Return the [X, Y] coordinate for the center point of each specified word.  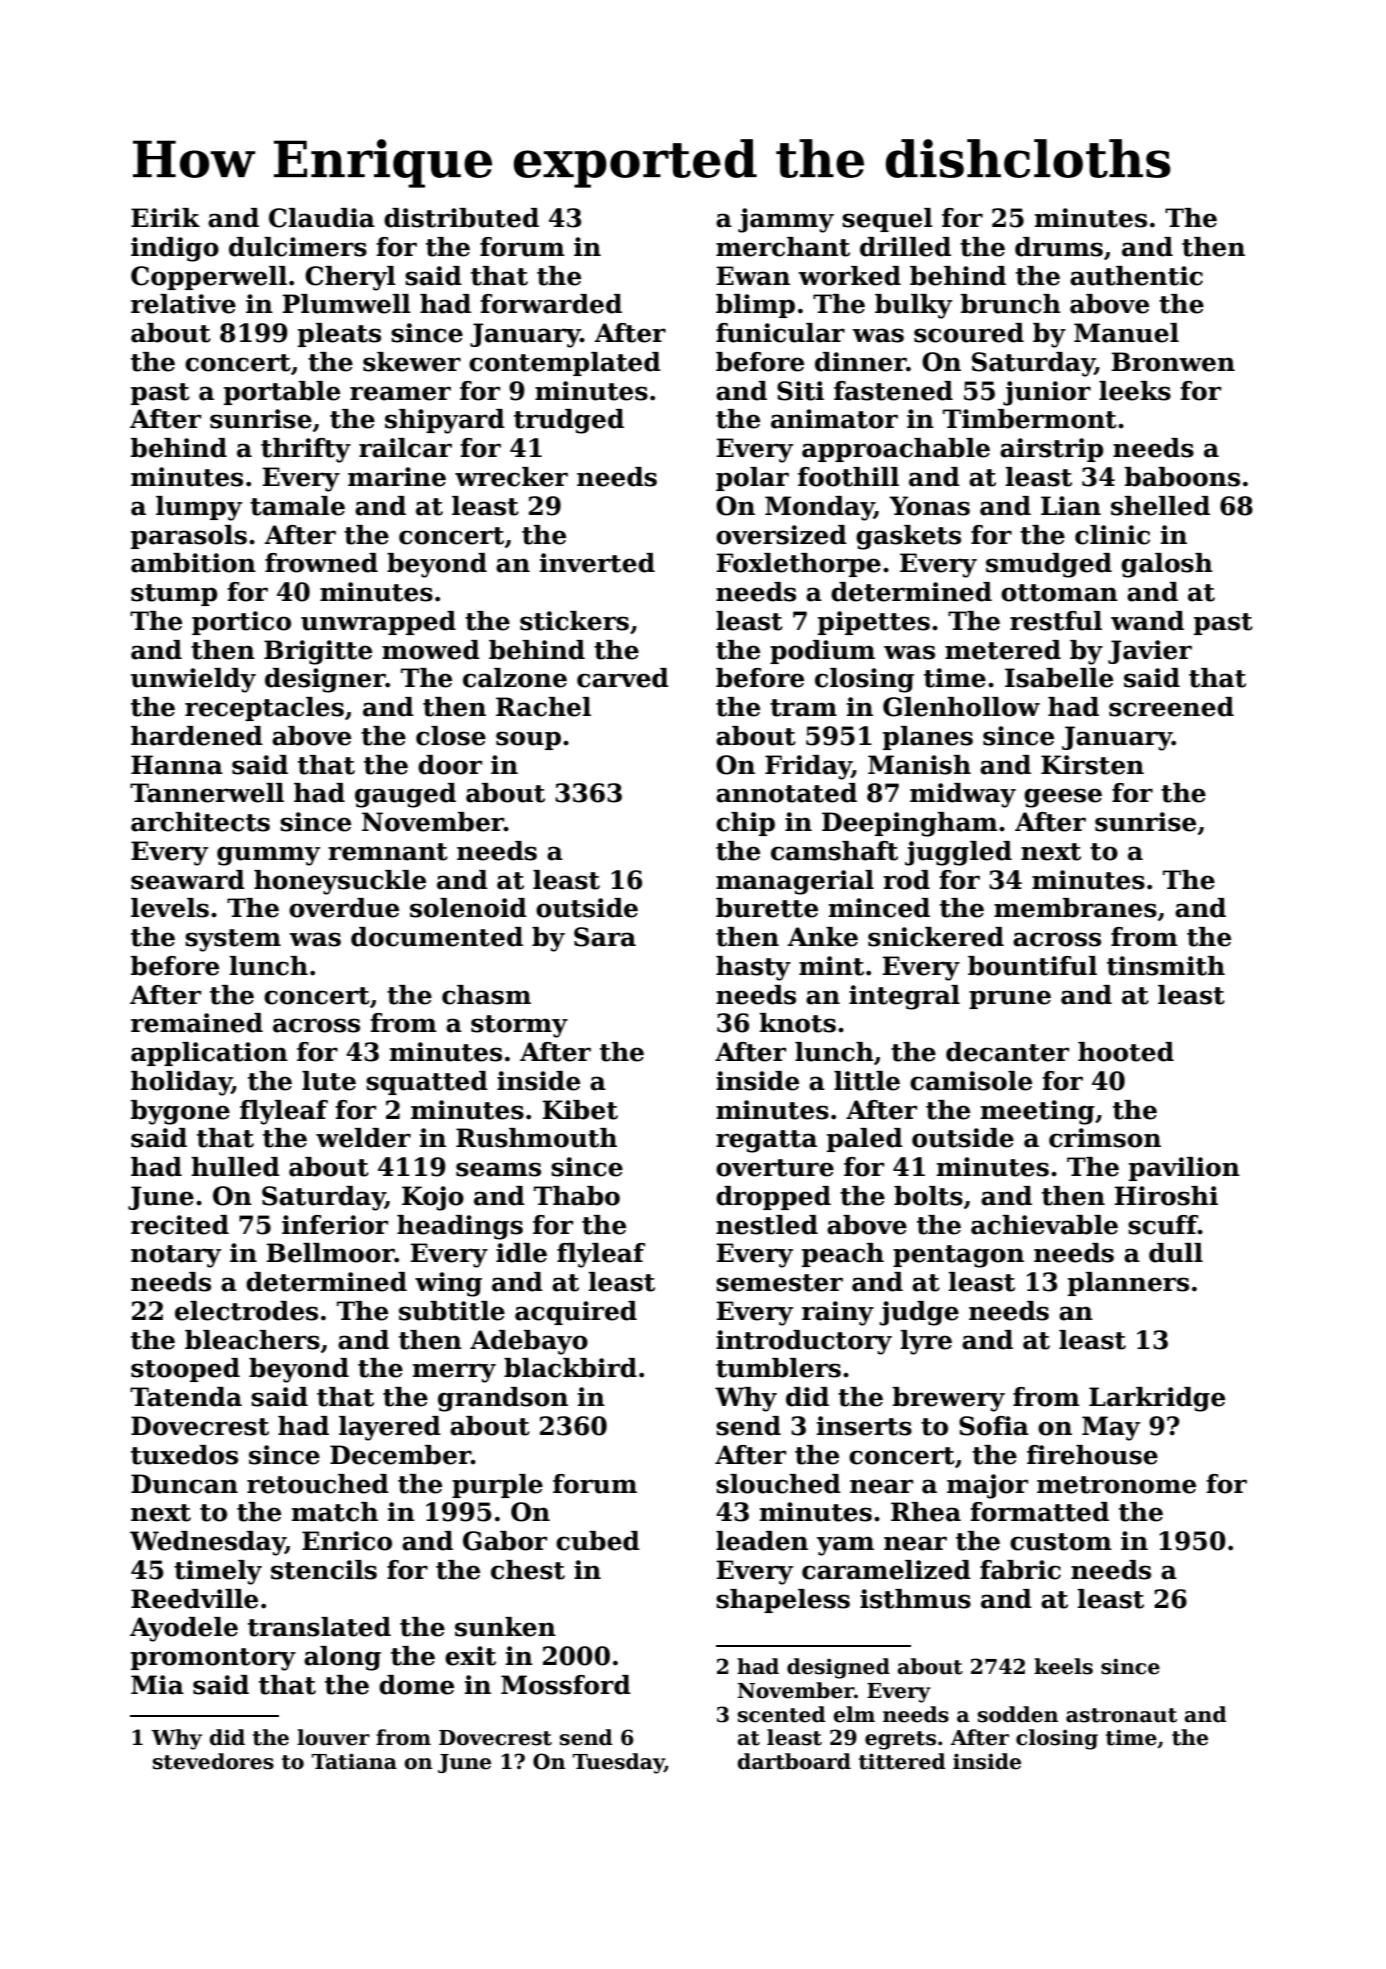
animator [834, 419]
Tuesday [619, 1763]
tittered [902, 1761]
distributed [461, 218]
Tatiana [354, 1761]
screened [1171, 707]
